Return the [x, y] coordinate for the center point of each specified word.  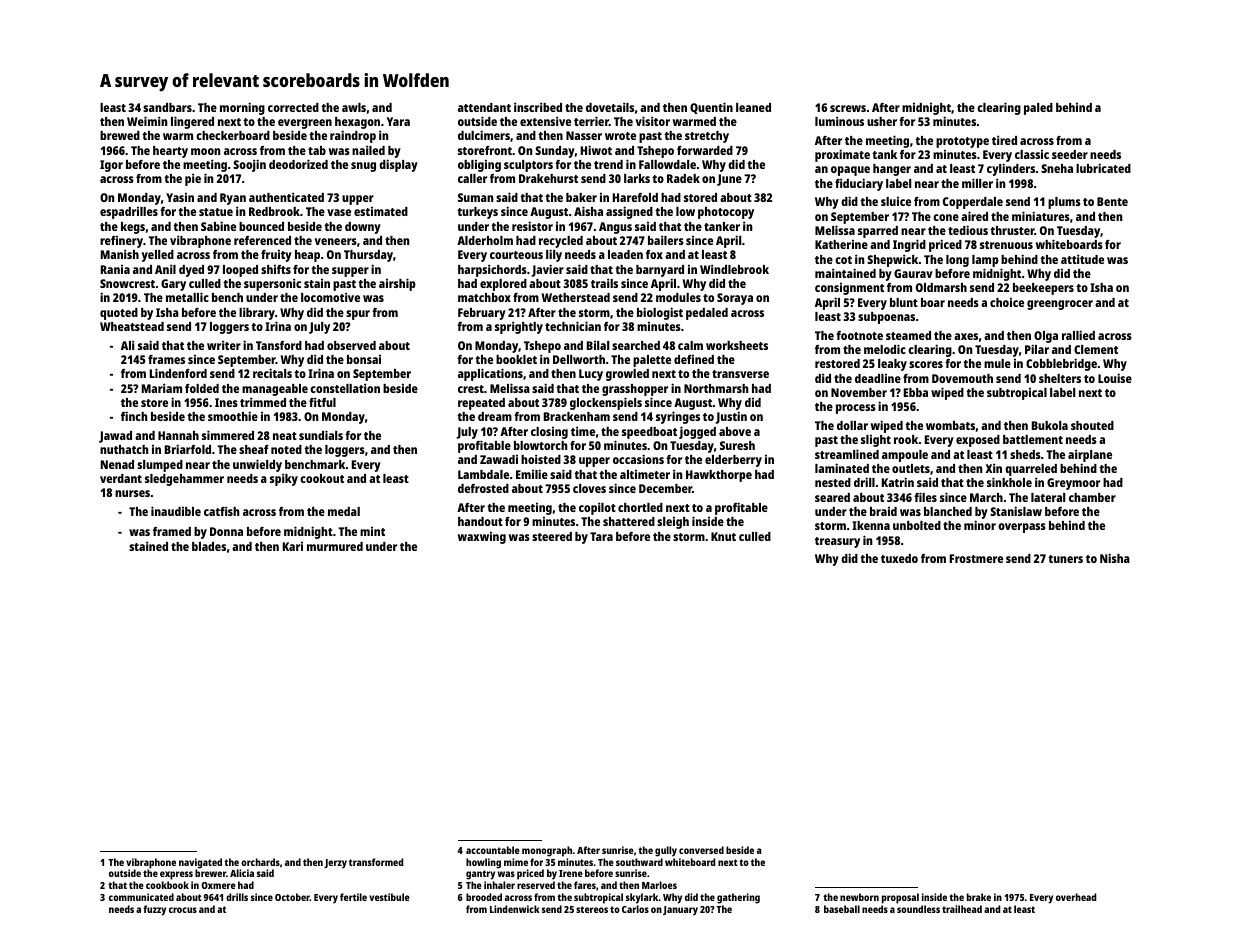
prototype [962, 142]
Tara [601, 536]
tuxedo [899, 558]
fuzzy [154, 910]
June [729, 180]
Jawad [115, 437]
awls [354, 107]
